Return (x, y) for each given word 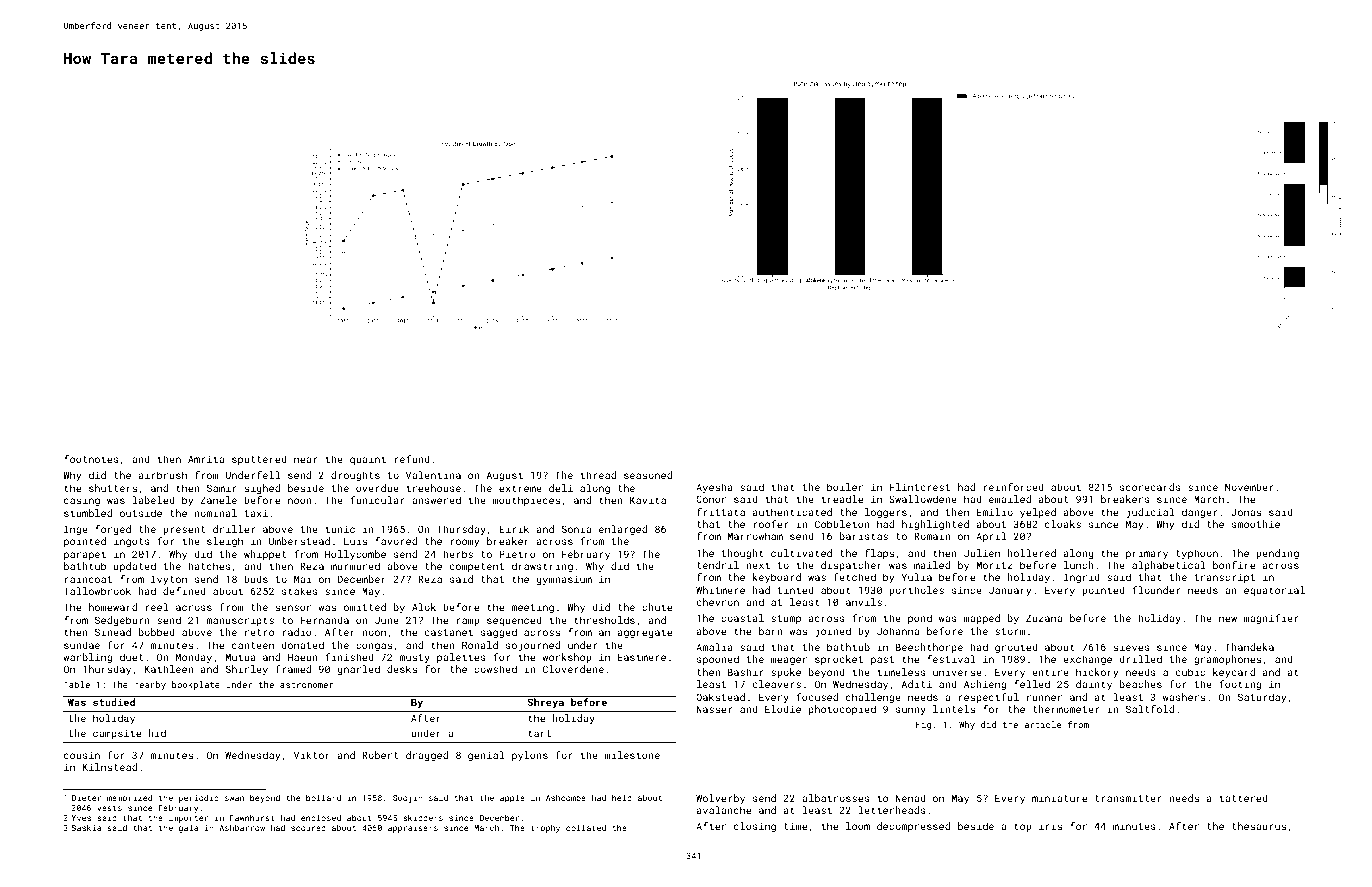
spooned (718, 660)
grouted (1016, 648)
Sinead (113, 632)
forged (113, 530)
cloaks (1063, 524)
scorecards (1150, 487)
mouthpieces (526, 501)
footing (1240, 685)
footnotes (91, 459)
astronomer (306, 685)
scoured (308, 828)
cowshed (495, 669)
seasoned (648, 475)
